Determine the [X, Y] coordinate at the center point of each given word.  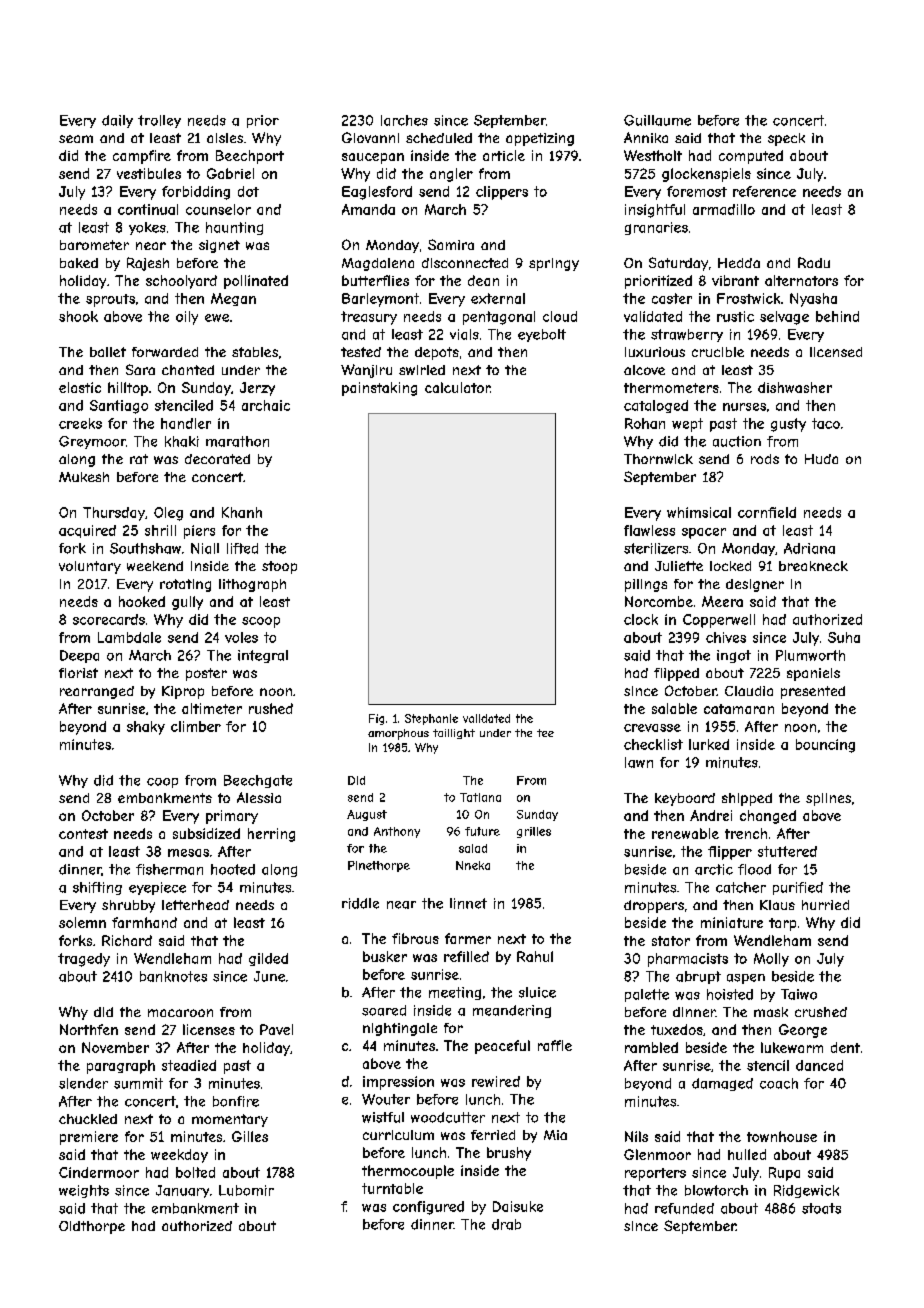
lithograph [252, 585]
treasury [369, 318]
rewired [496, 1081]
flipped [676, 674]
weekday [179, 1156]
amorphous [398, 734]
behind [837, 316]
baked [79, 263]
